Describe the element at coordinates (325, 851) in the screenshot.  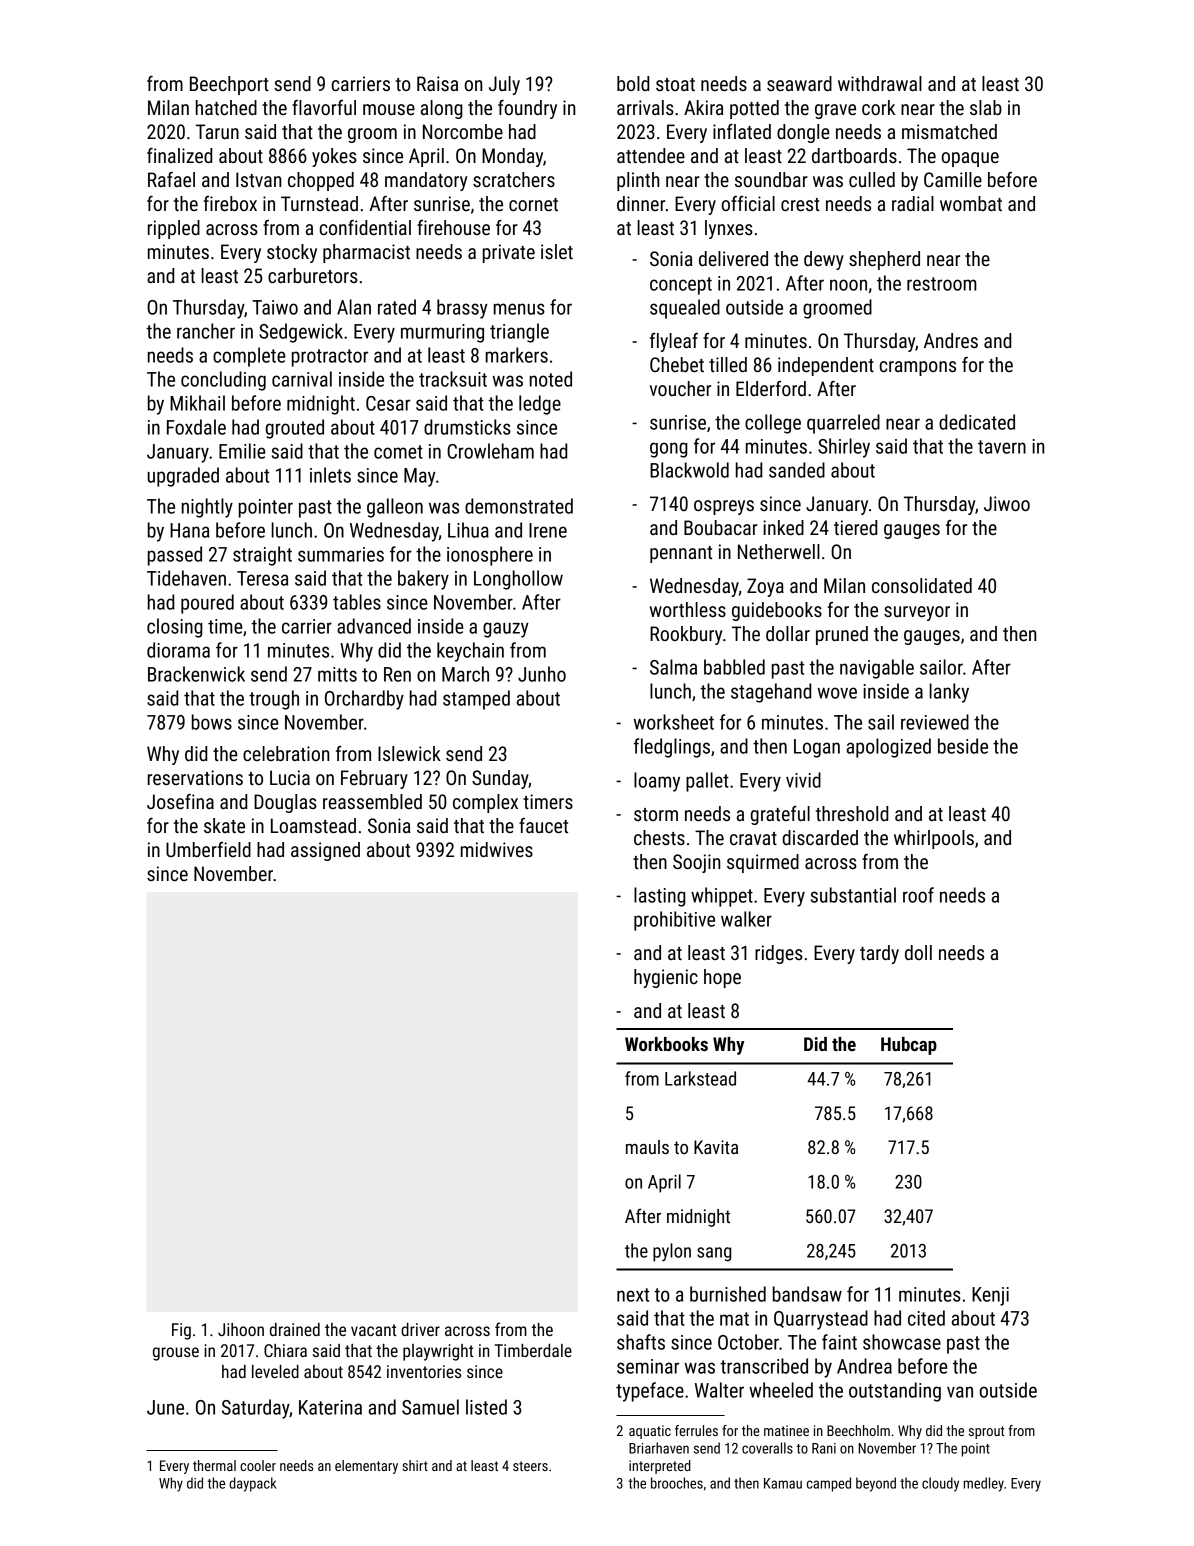
I see `assigned` at that location.
